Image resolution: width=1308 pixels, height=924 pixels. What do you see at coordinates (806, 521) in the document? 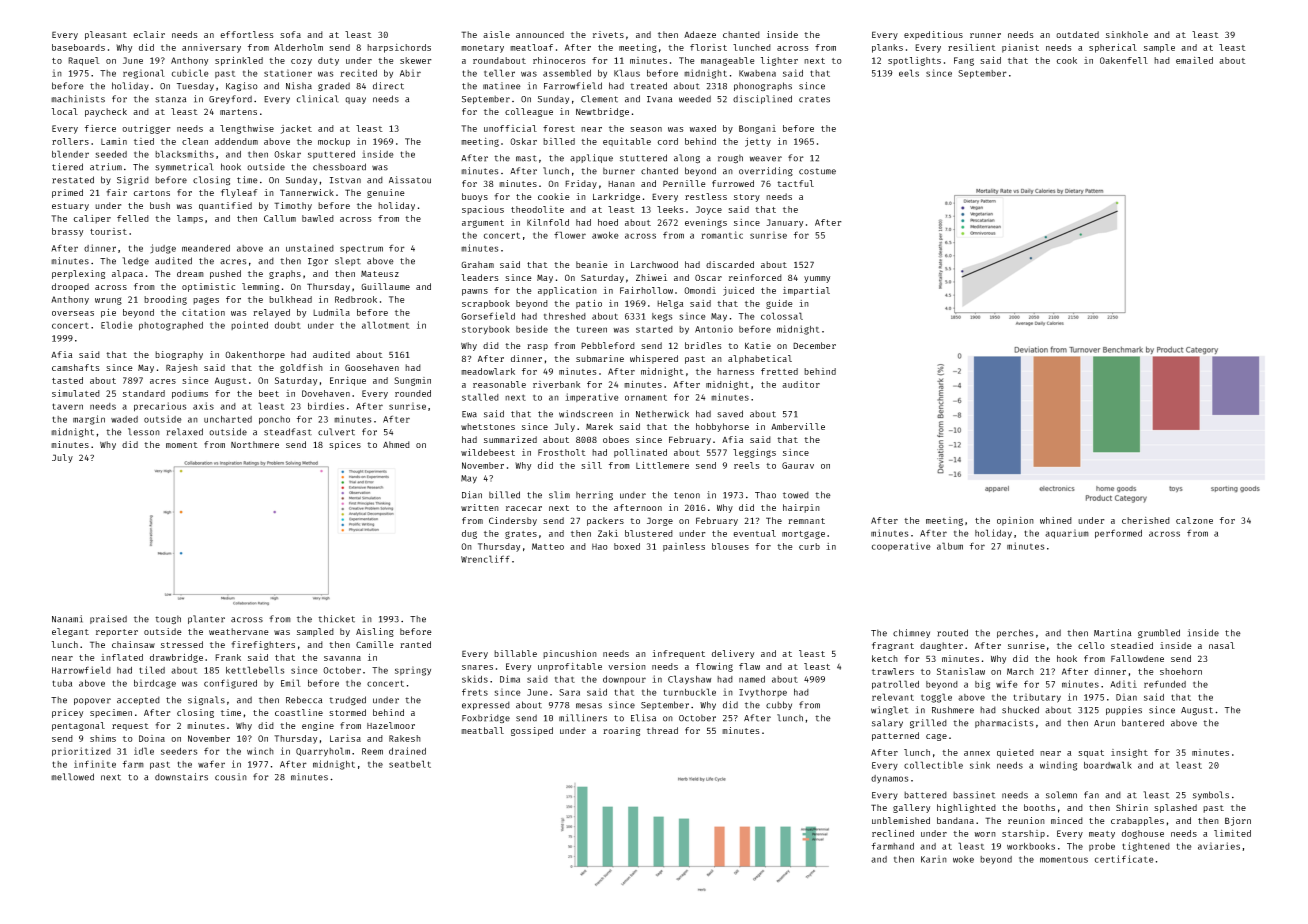
I see `remnant` at bounding box center [806, 521].
